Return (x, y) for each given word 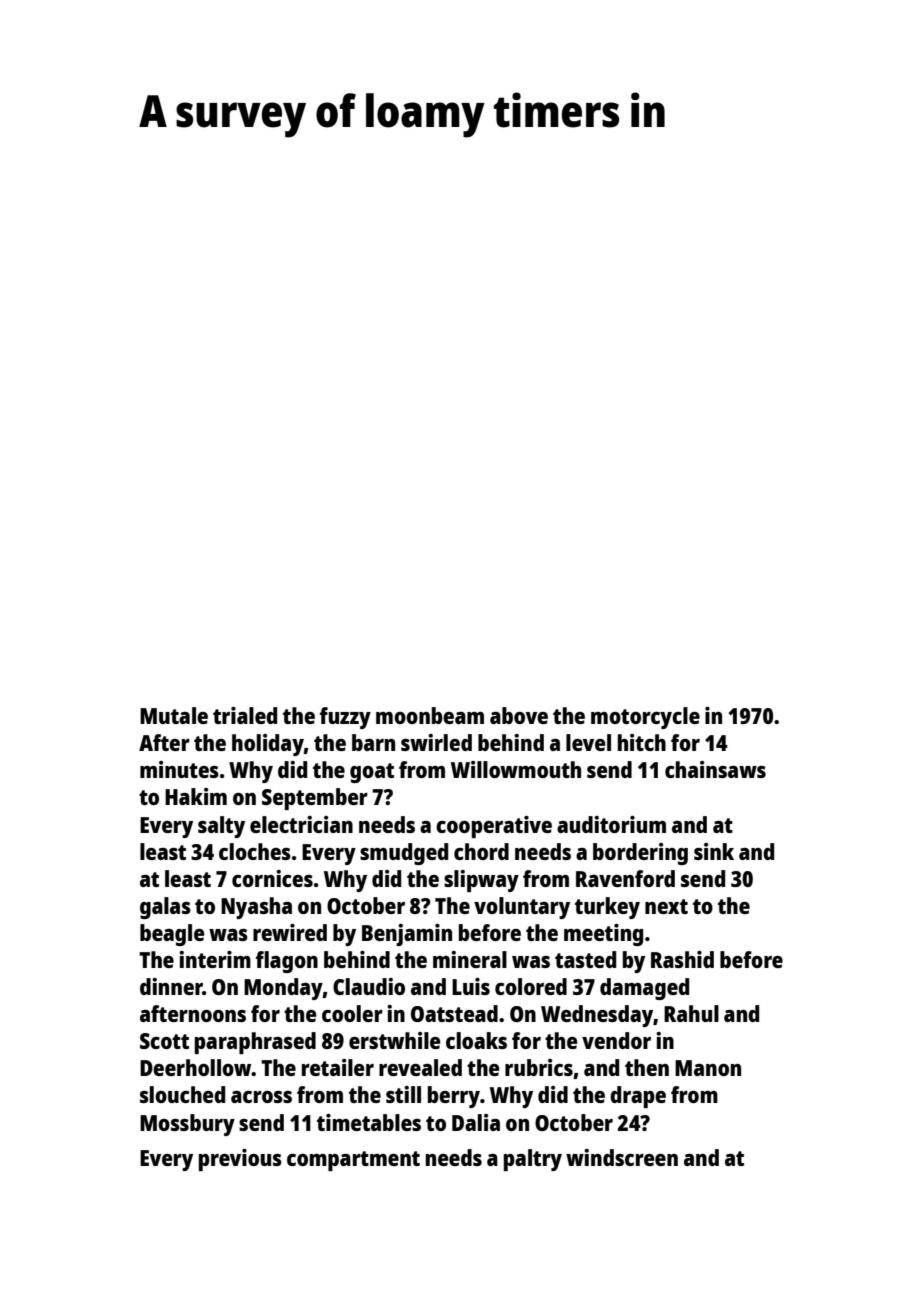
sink (714, 851)
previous (240, 1160)
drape (638, 1097)
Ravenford (625, 878)
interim (215, 959)
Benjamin (407, 935)
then (647, 1067)
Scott (164, 1041)
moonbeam (430, 715)
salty (221, 827)
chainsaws (715, 769)
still (403, 1094)
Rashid (682, 959)
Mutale (174, 715)
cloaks (476, 1040)
